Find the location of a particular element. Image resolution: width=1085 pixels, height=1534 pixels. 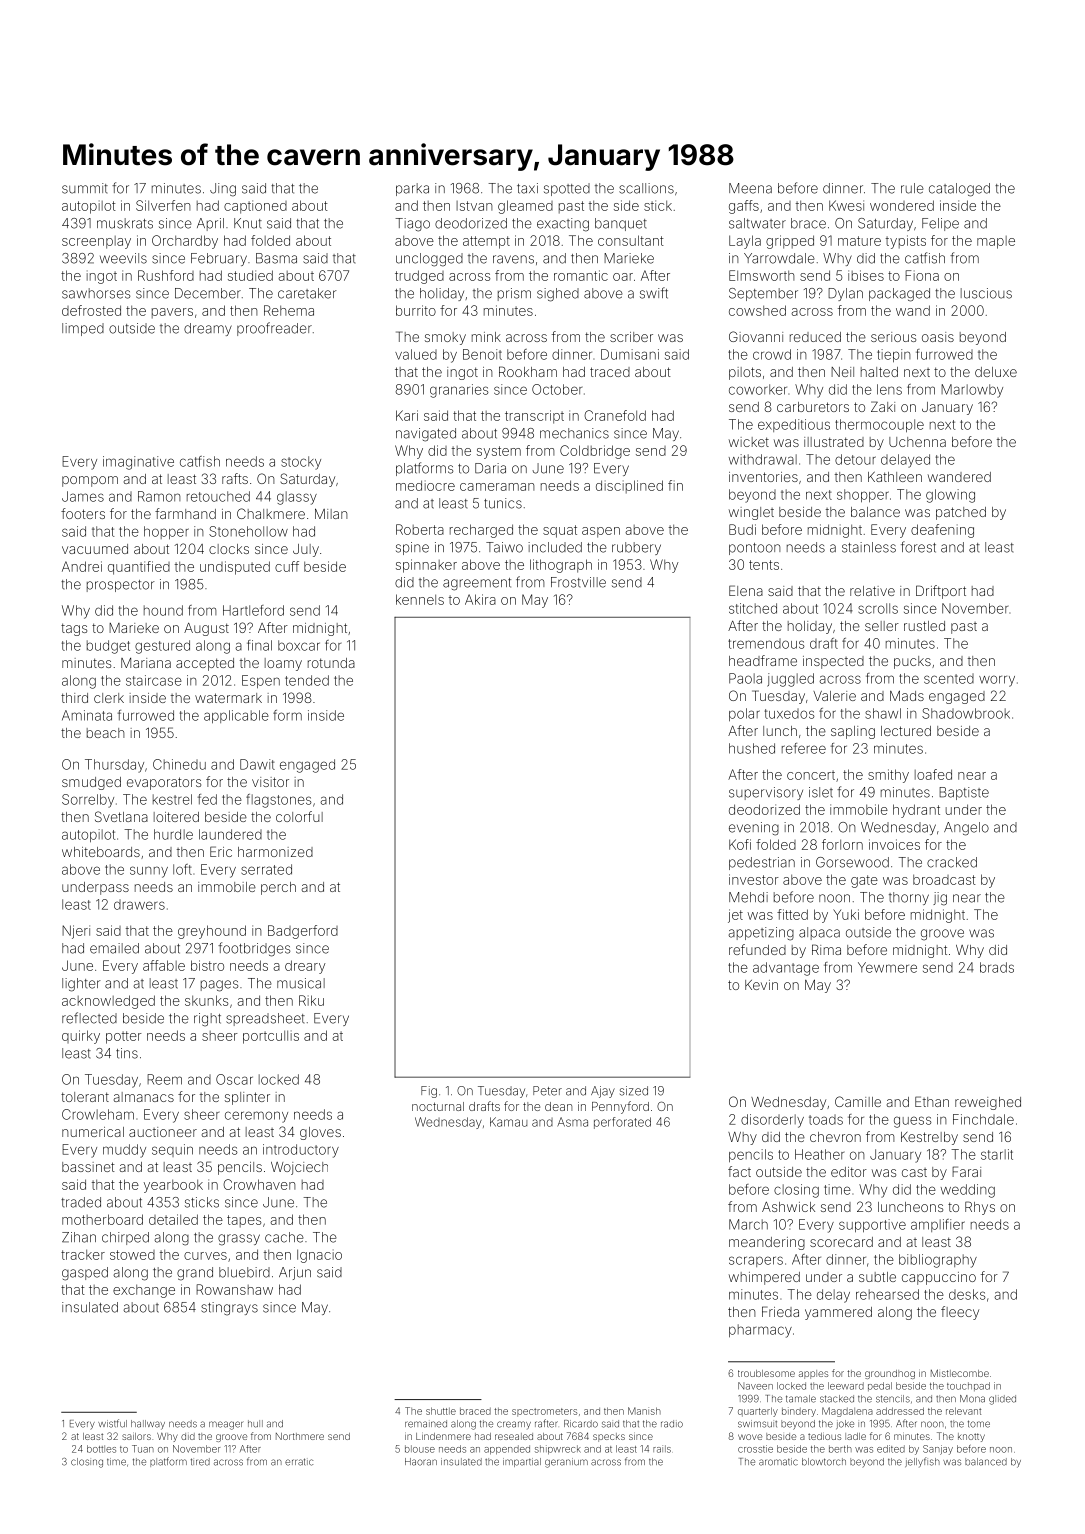

Jing is located at coordinates (223, 190).
